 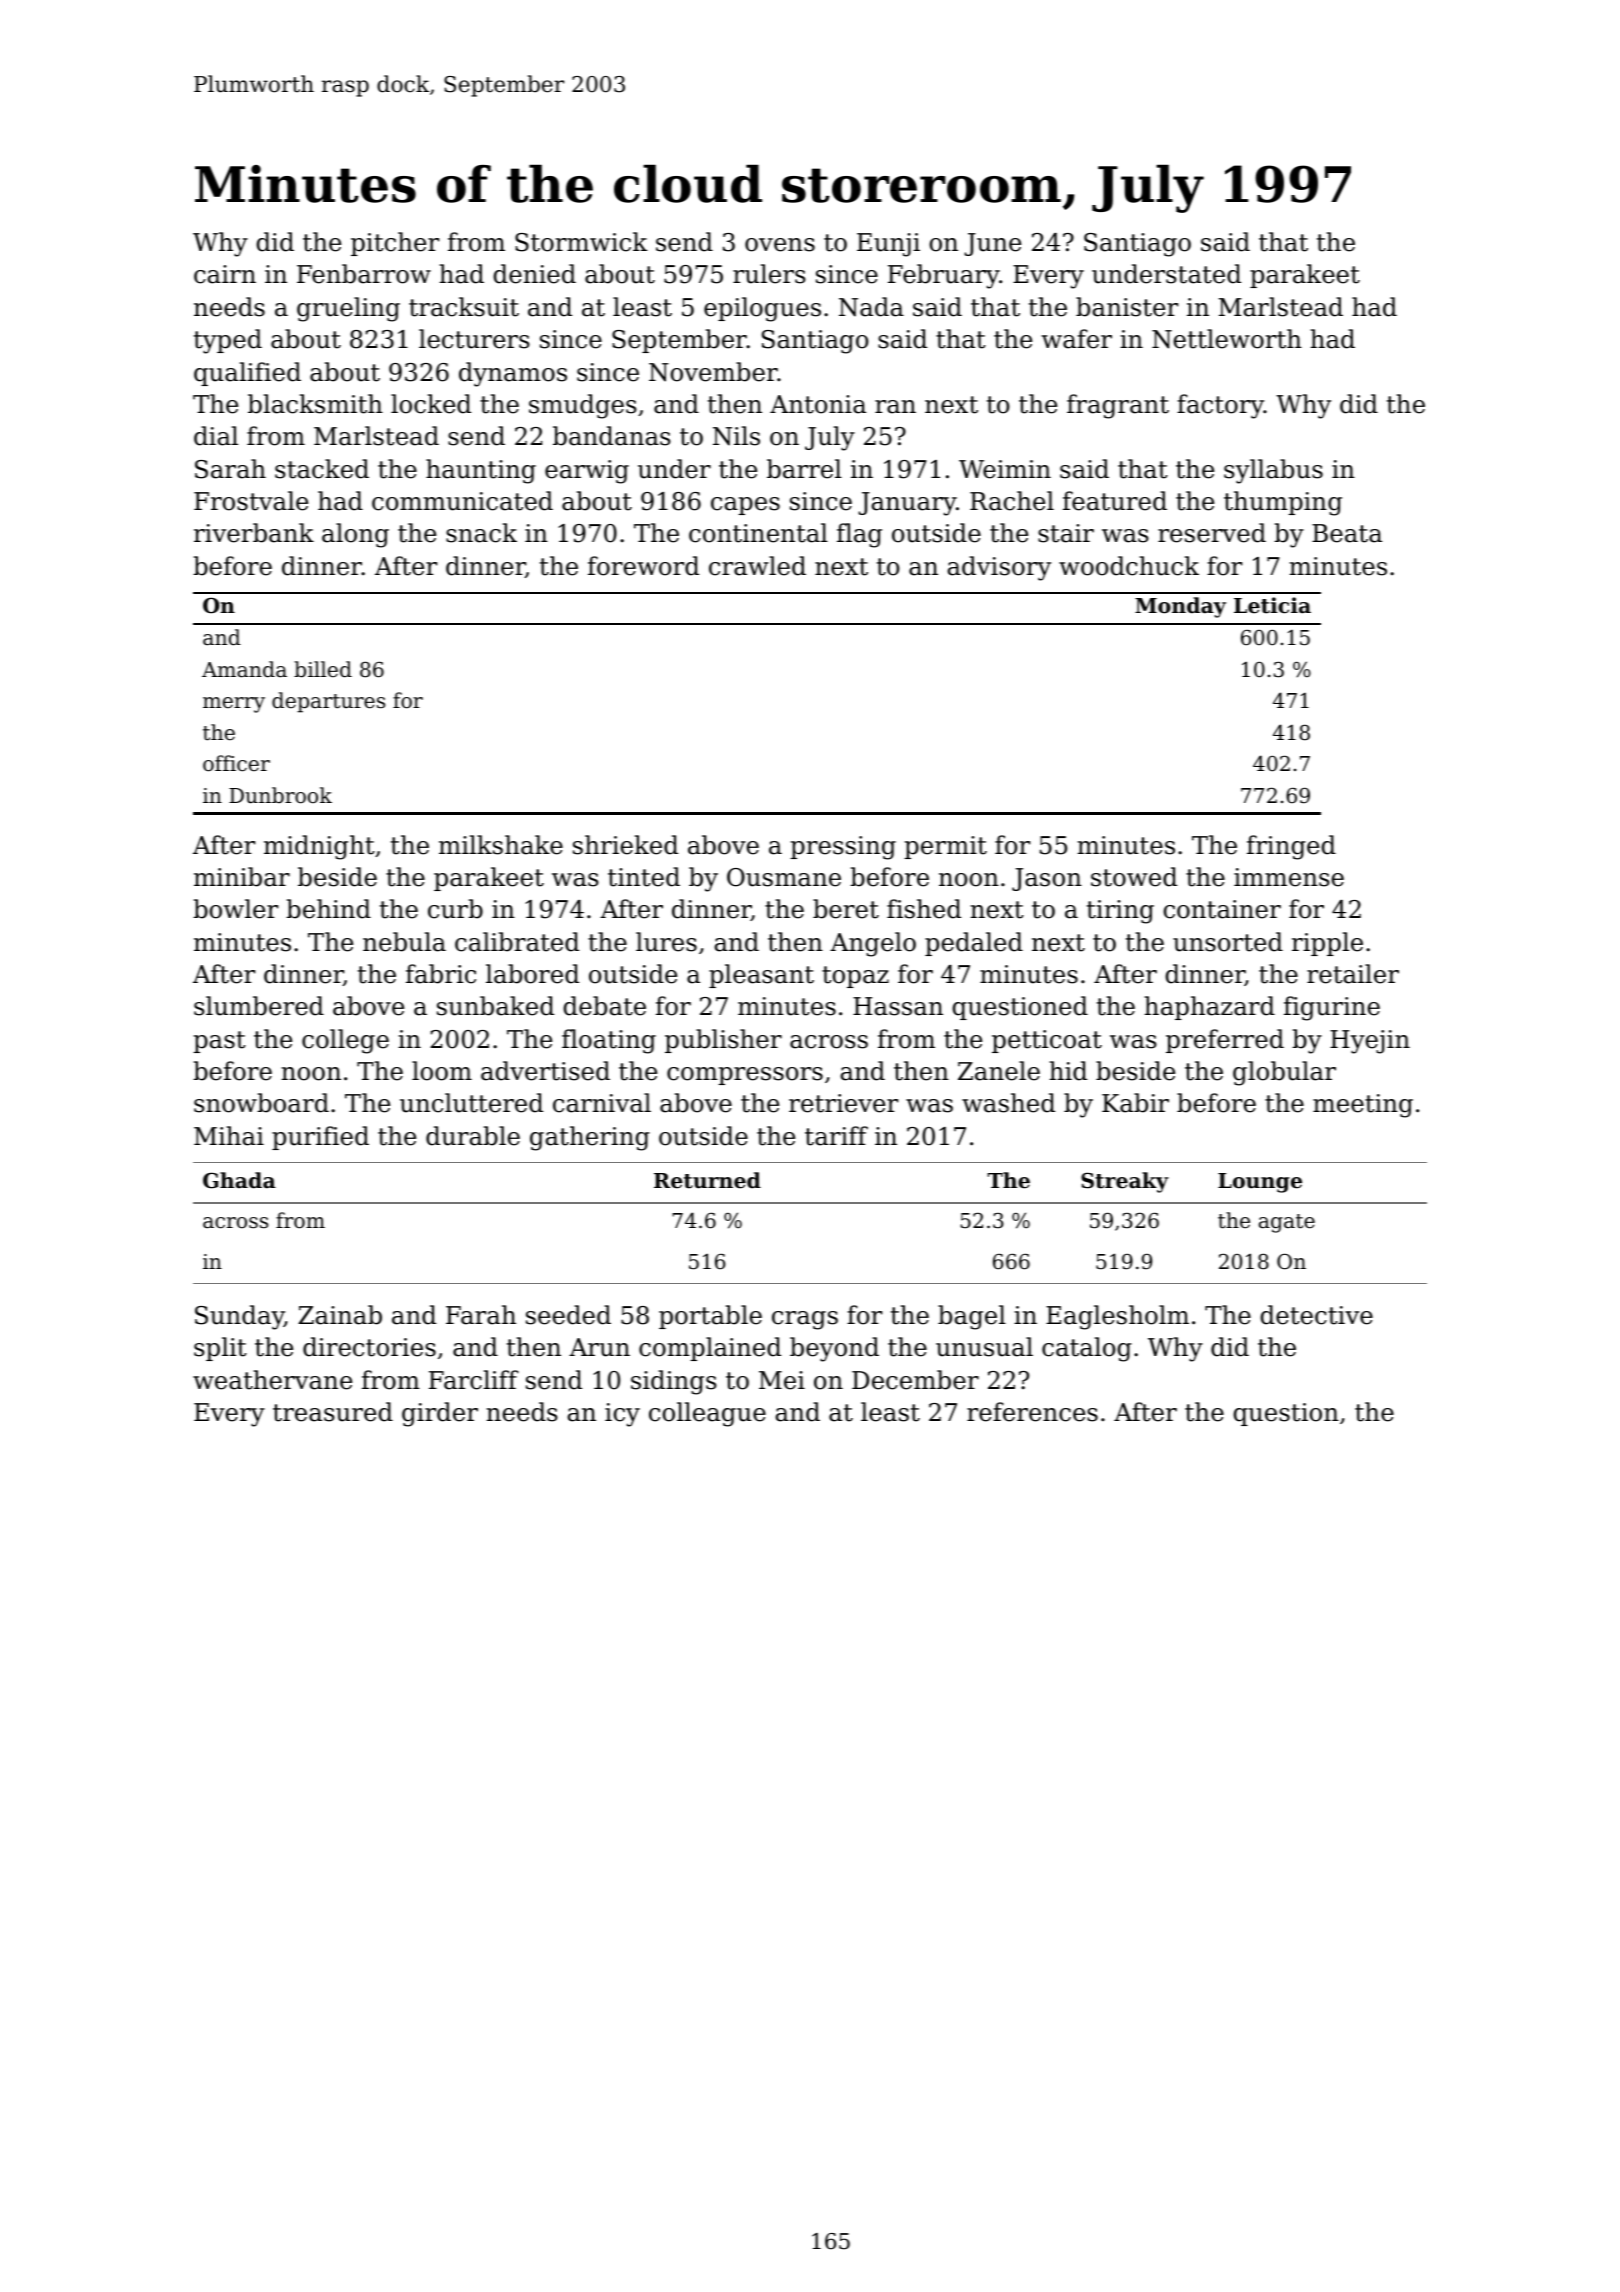 I want to click on Amanda, so click(x=244, y=669).
